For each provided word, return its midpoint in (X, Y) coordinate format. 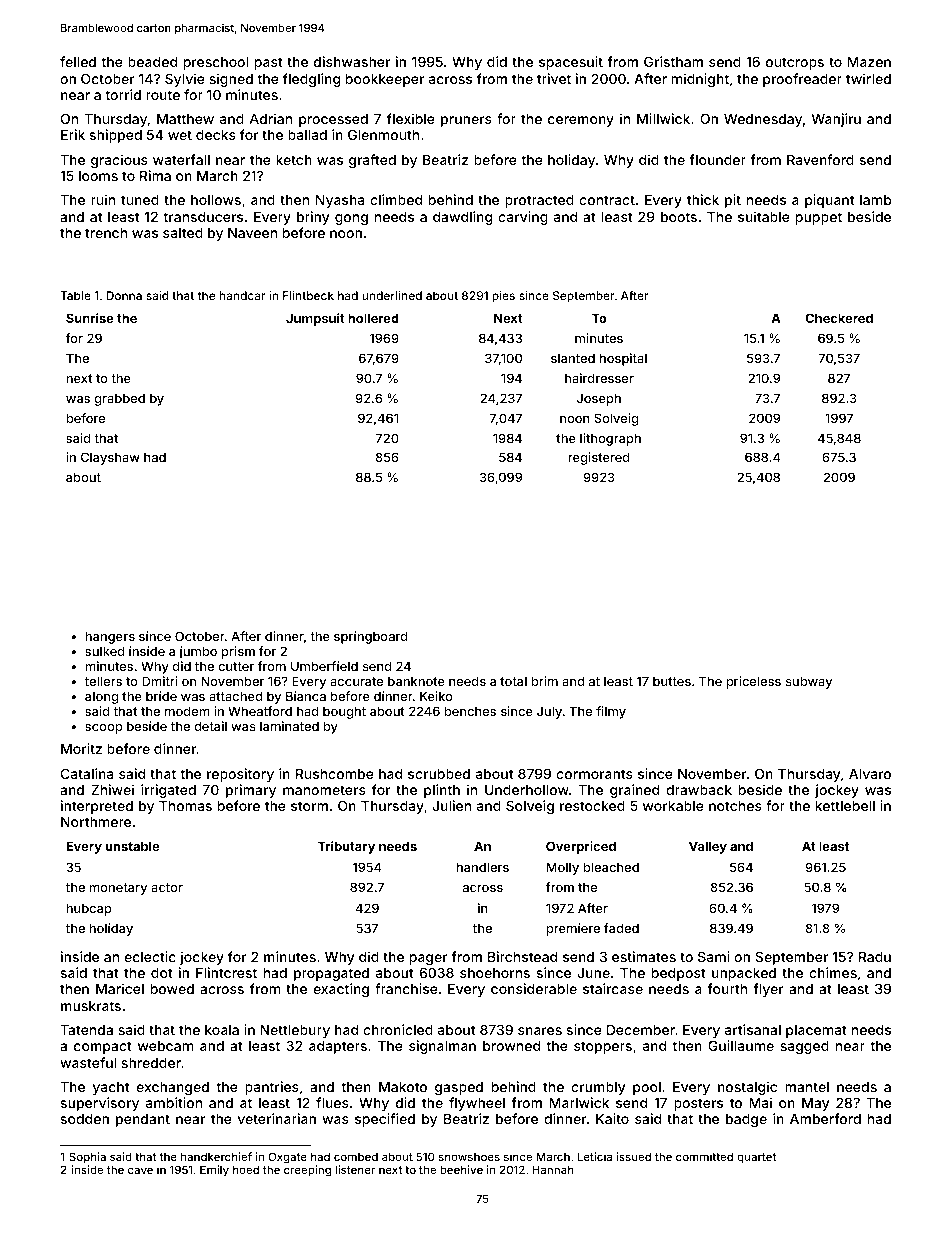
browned (511, 1046)
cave (140, 1170)
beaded (152, 62)
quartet (756, 1158)
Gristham (673, 61)
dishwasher (352, 61)
